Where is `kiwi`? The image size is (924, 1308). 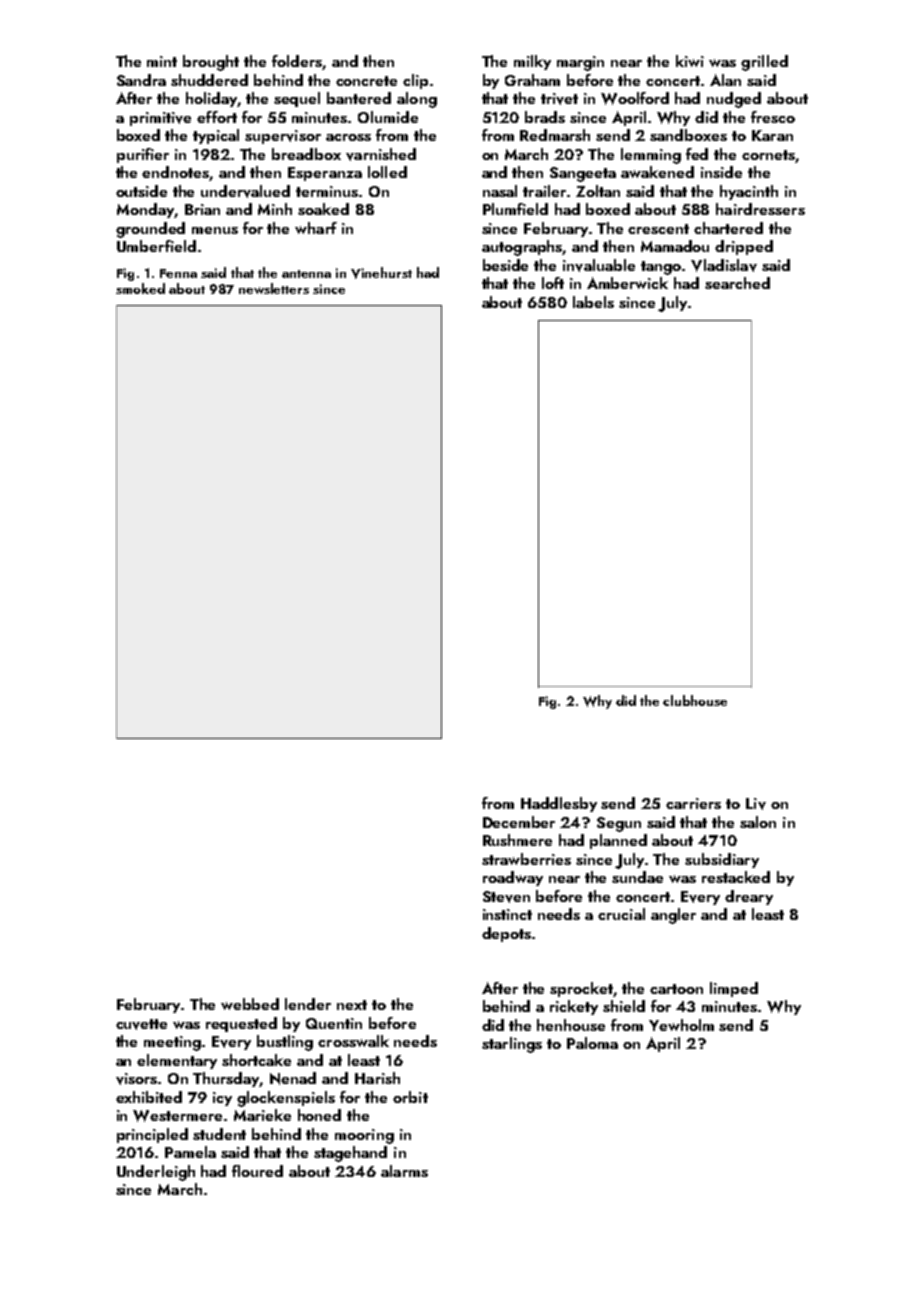 kiwi is located at coordinates (690, 61).
